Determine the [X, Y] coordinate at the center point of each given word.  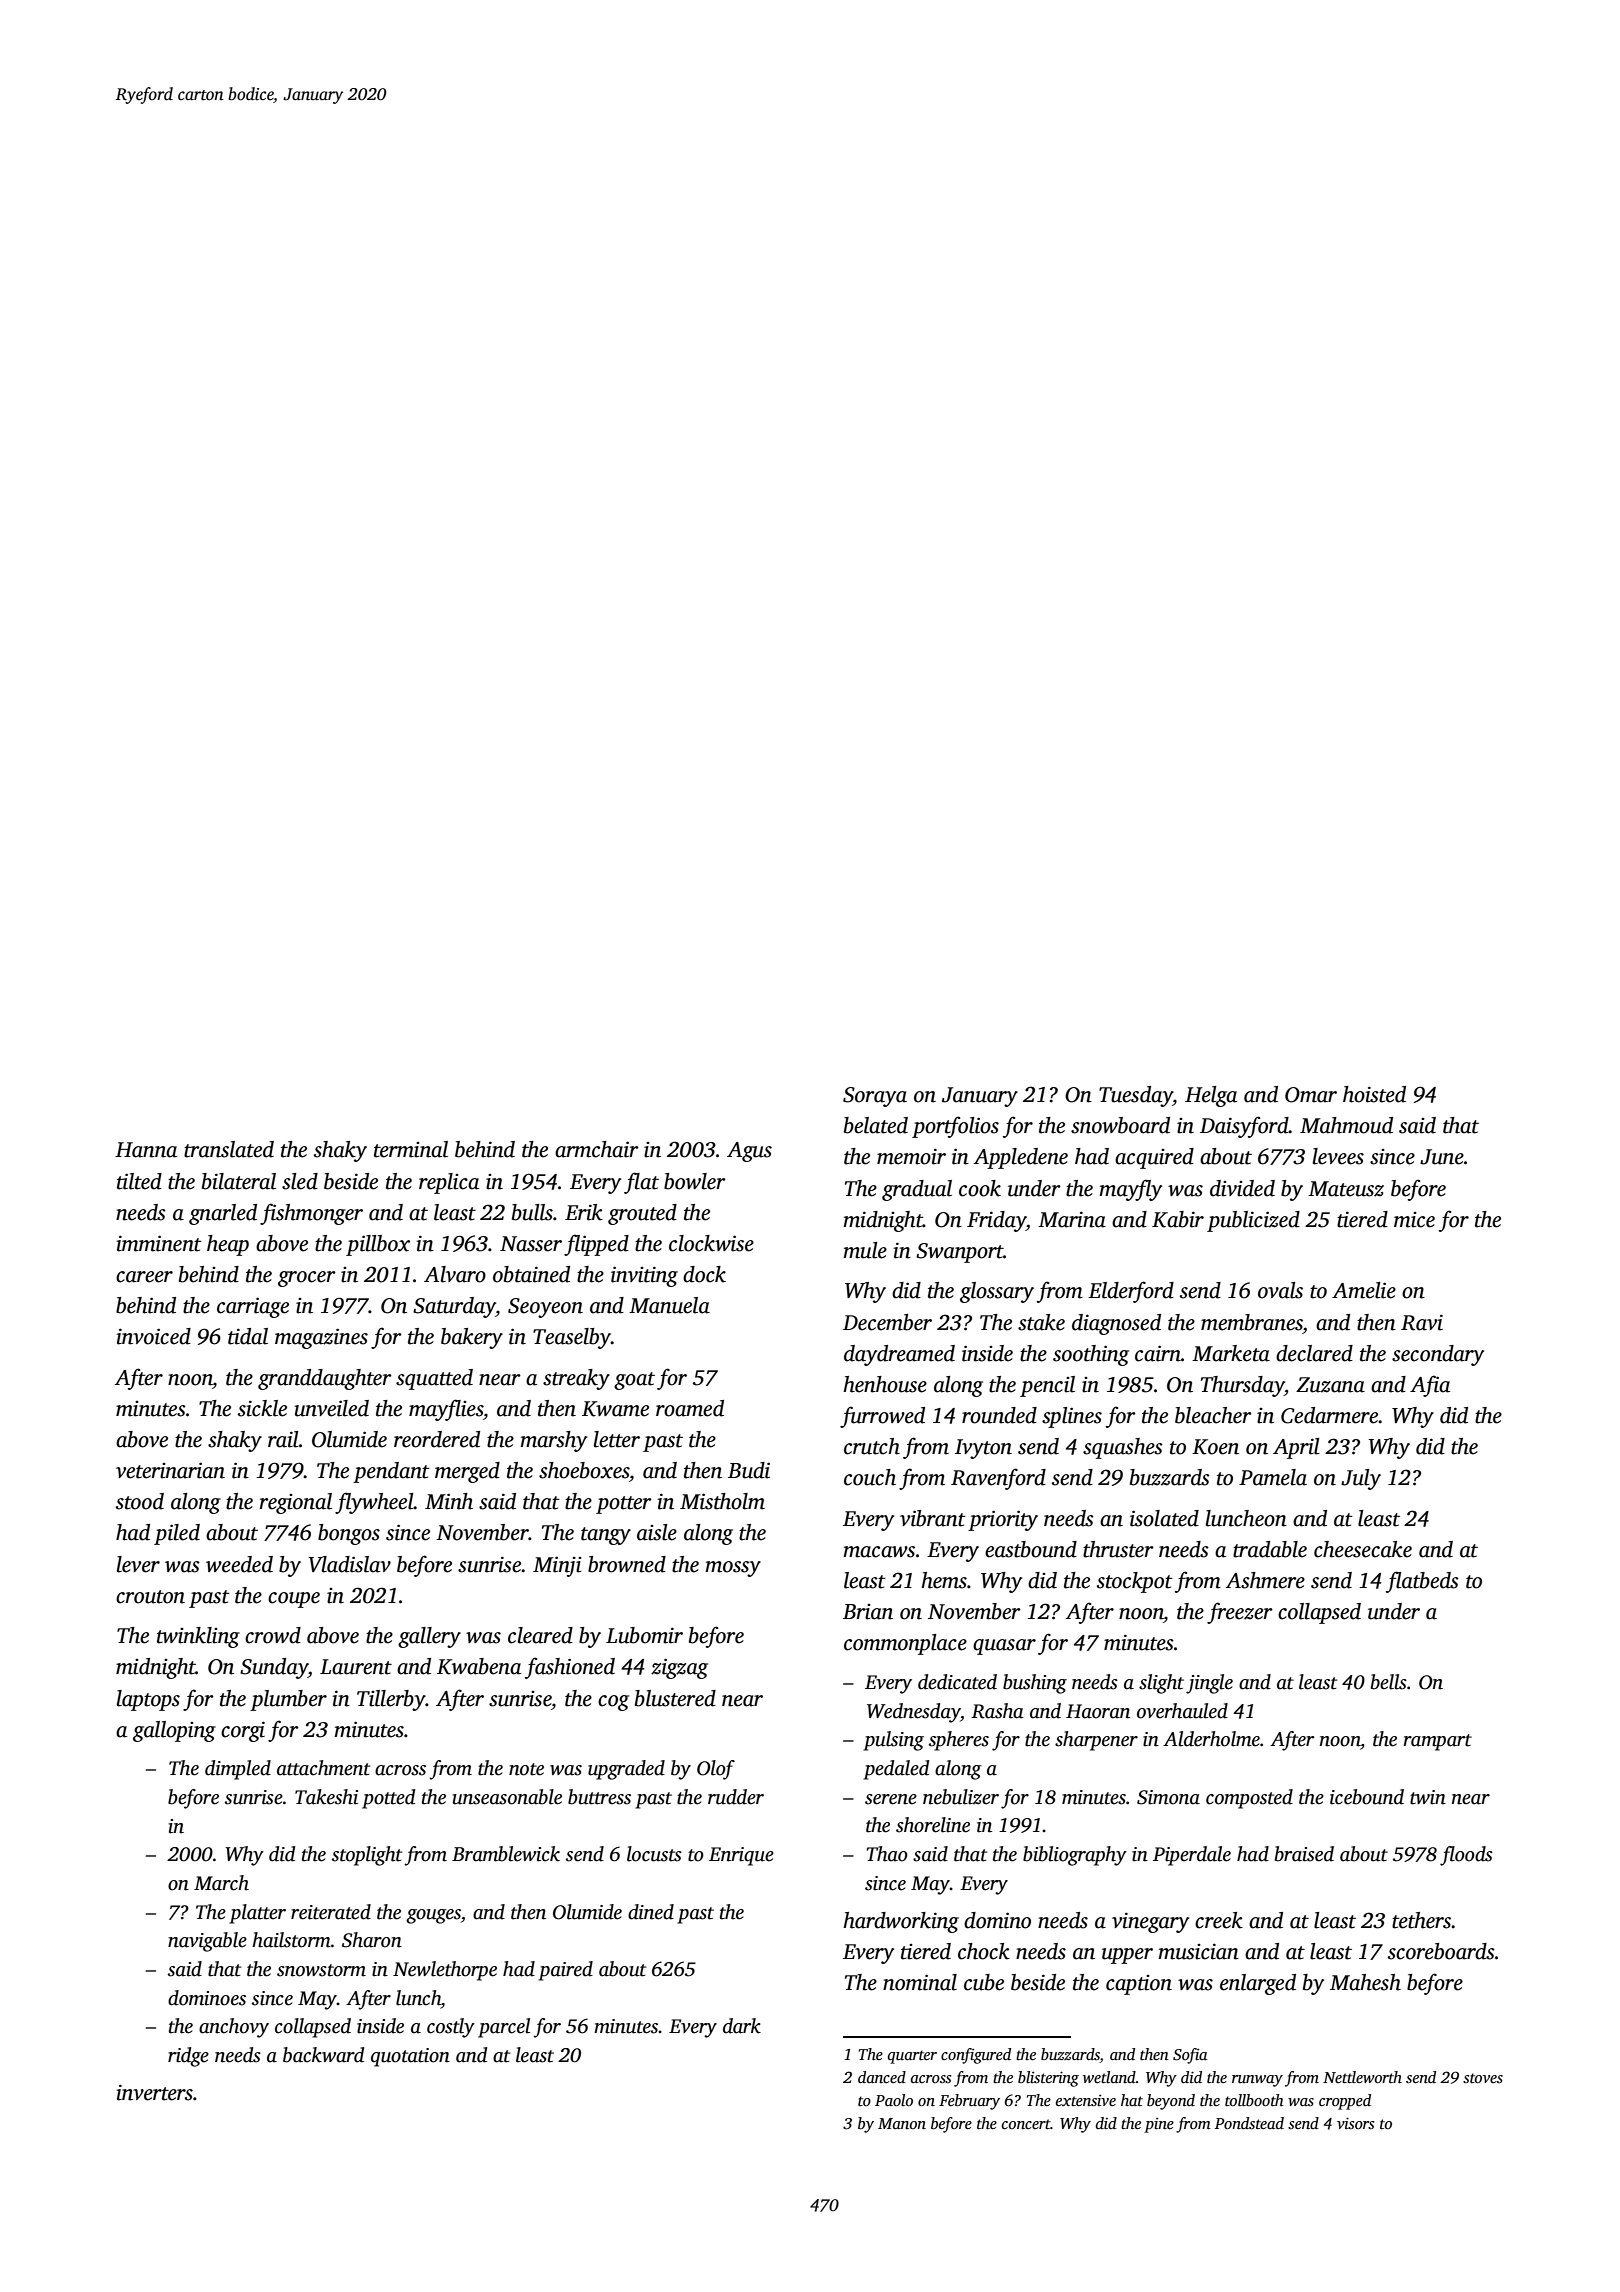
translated [229, 1149]
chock [984, 1951]
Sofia [1190, 2056]
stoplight [367, 1856]
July [1361, 1479]
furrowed [882, 1417]
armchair [597, 1149]
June [1442, 1157]
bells [1389, 1682]
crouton [150, 1597]
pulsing [893, 1741]
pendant [391, 1472]
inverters [154, 2092]
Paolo [894, 2100]
